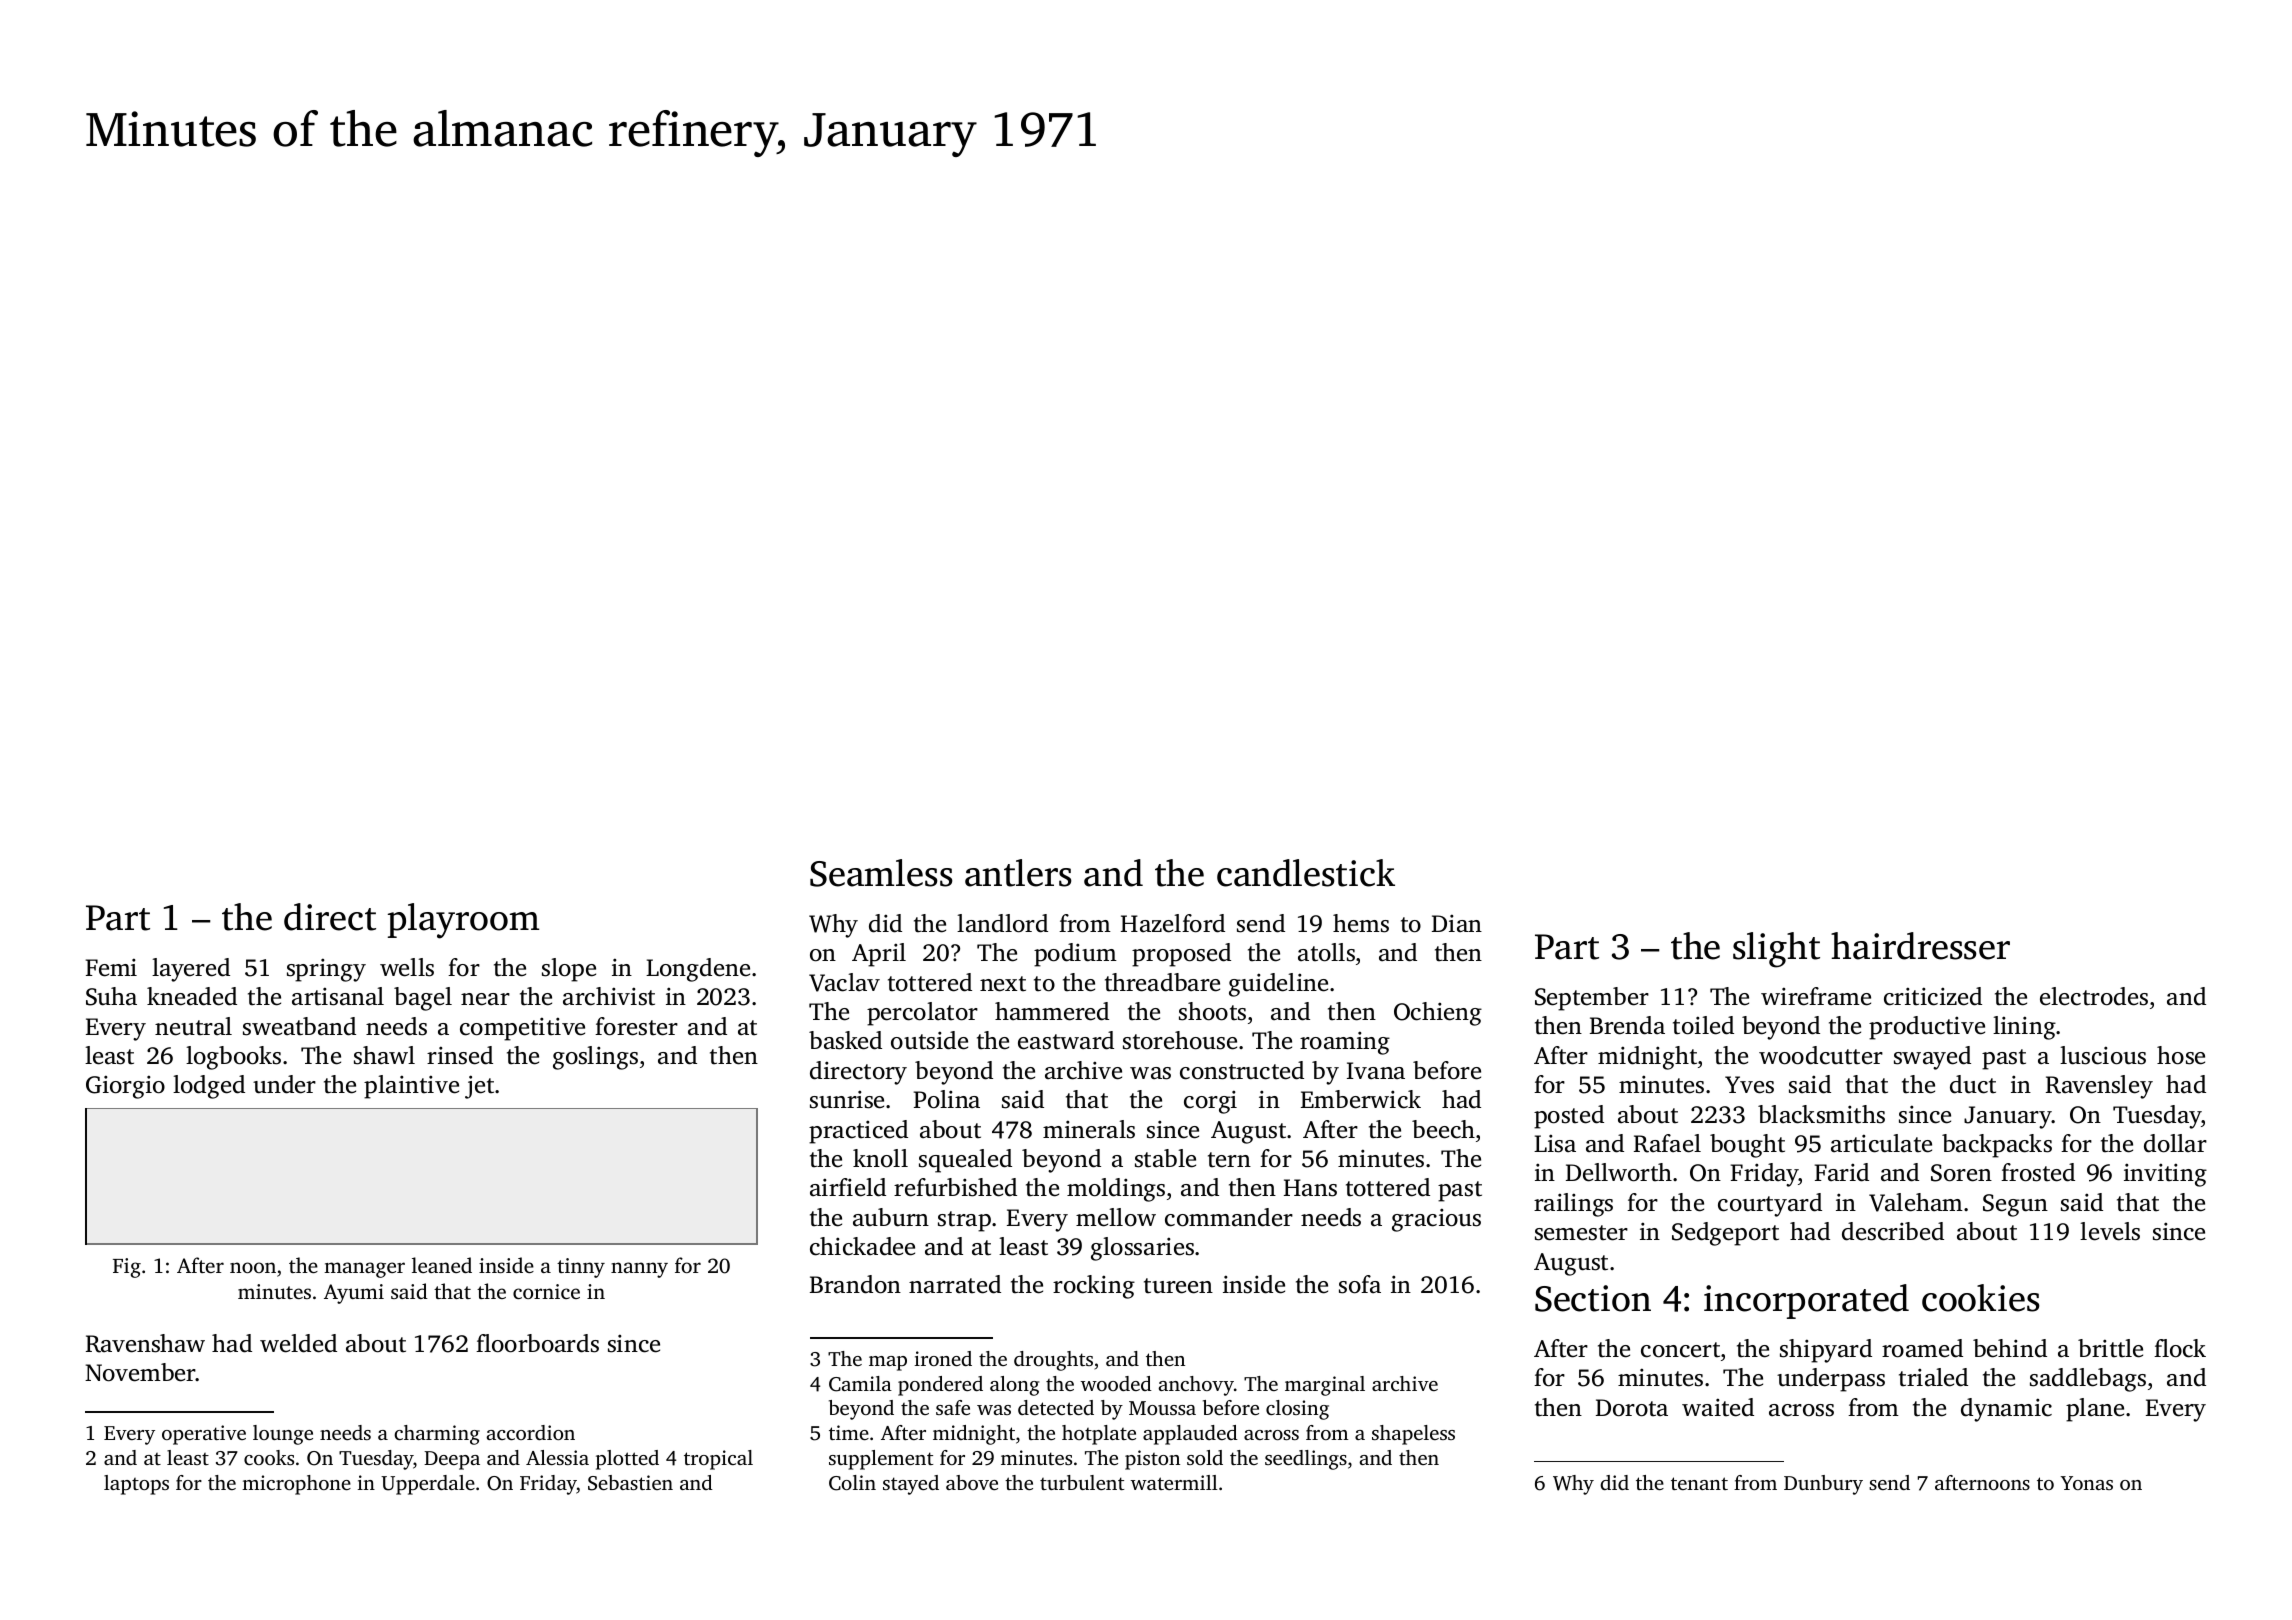  What do you see at coordinates (1749, 1085) in the screenshot?
I see `Yves` at bounding box center [1749, 1085].
